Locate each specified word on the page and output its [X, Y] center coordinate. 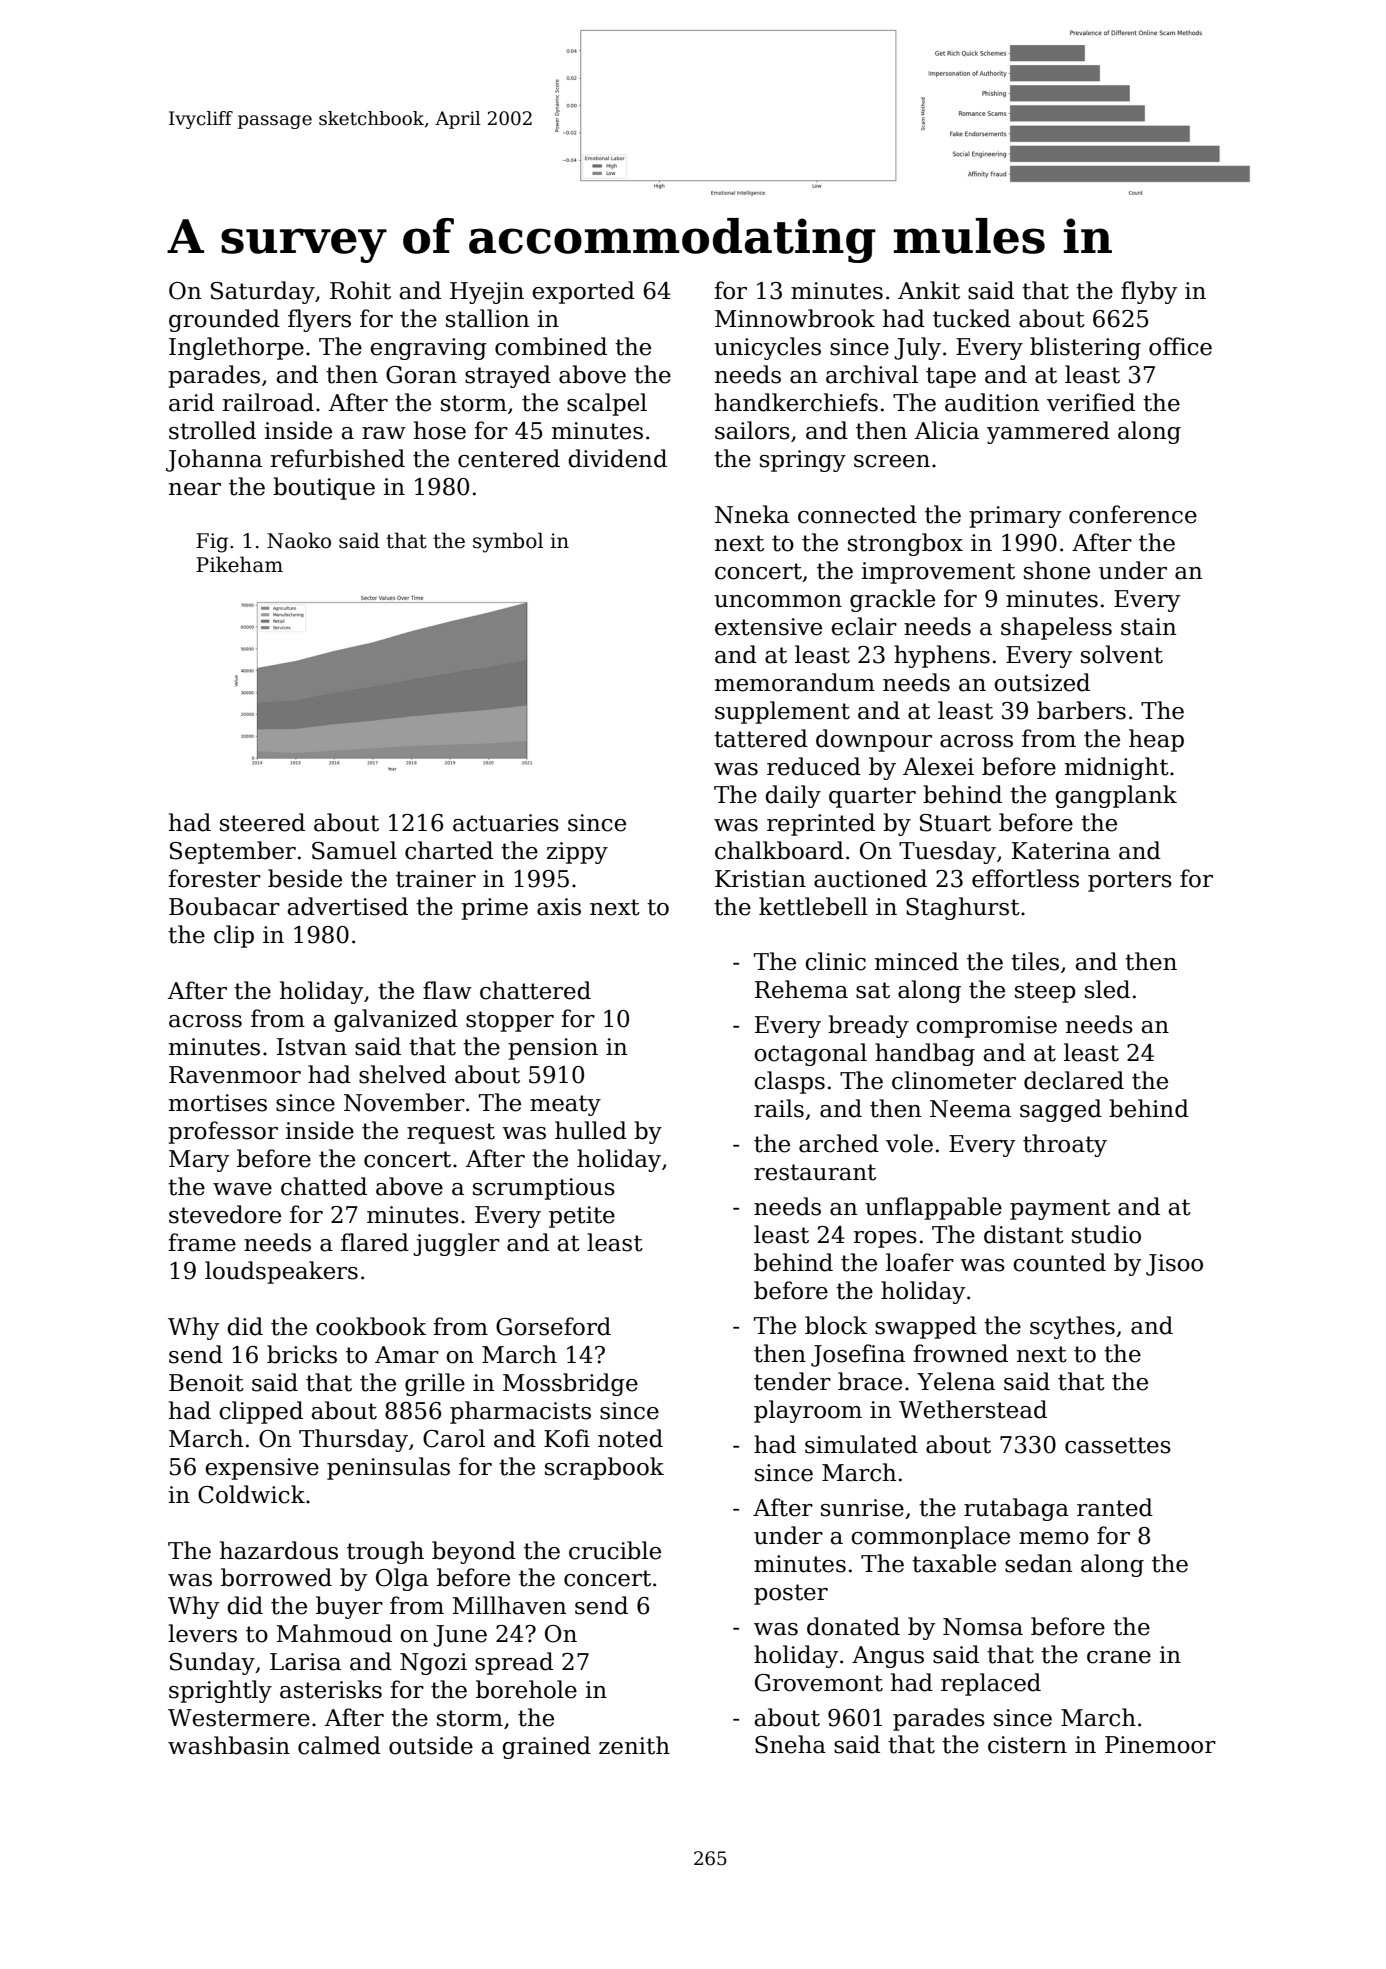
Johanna [214, 460]
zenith [634, 1745]
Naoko [299, 540]
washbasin [229, 1745]
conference [1133, 514]
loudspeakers [281, 1272]
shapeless [1056, 628]
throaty [1065, 1145]
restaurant [815, 1172]
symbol [508, 542]
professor [223, 1132]
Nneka [752, 514]
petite [582, 1217]
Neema [970, 1109]
